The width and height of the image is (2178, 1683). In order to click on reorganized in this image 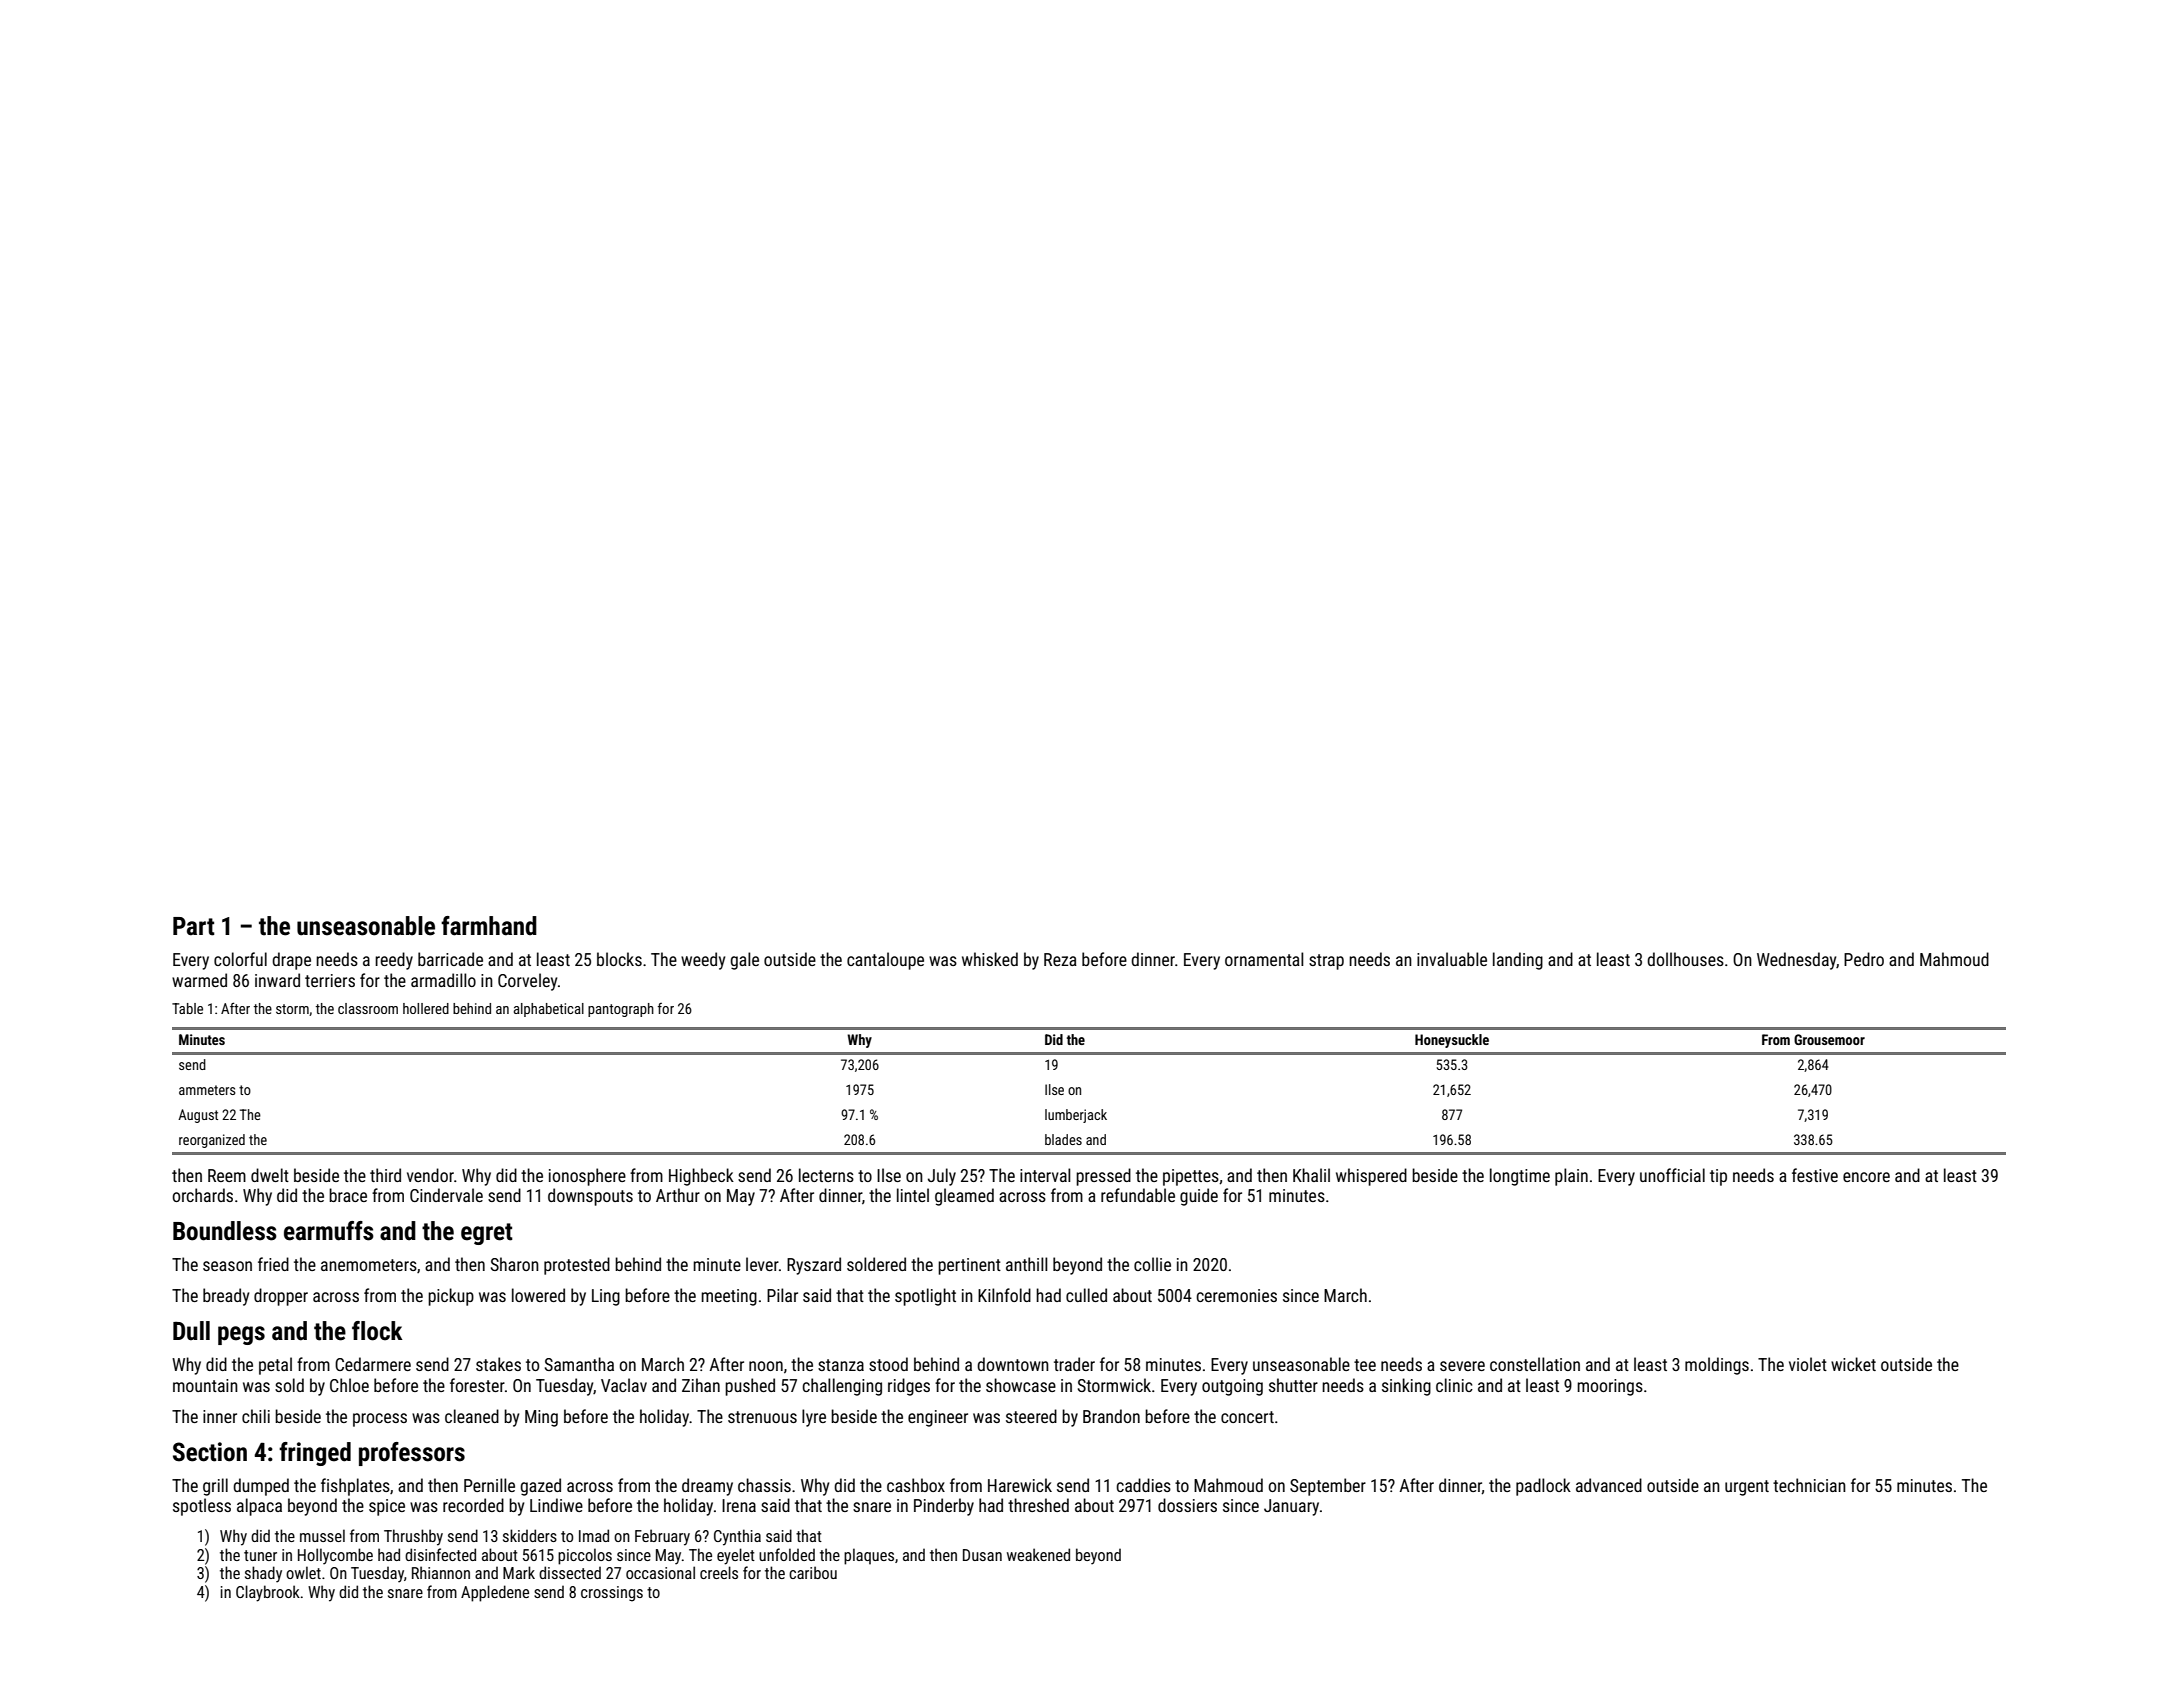, I will do `click(212, 1141)`.
